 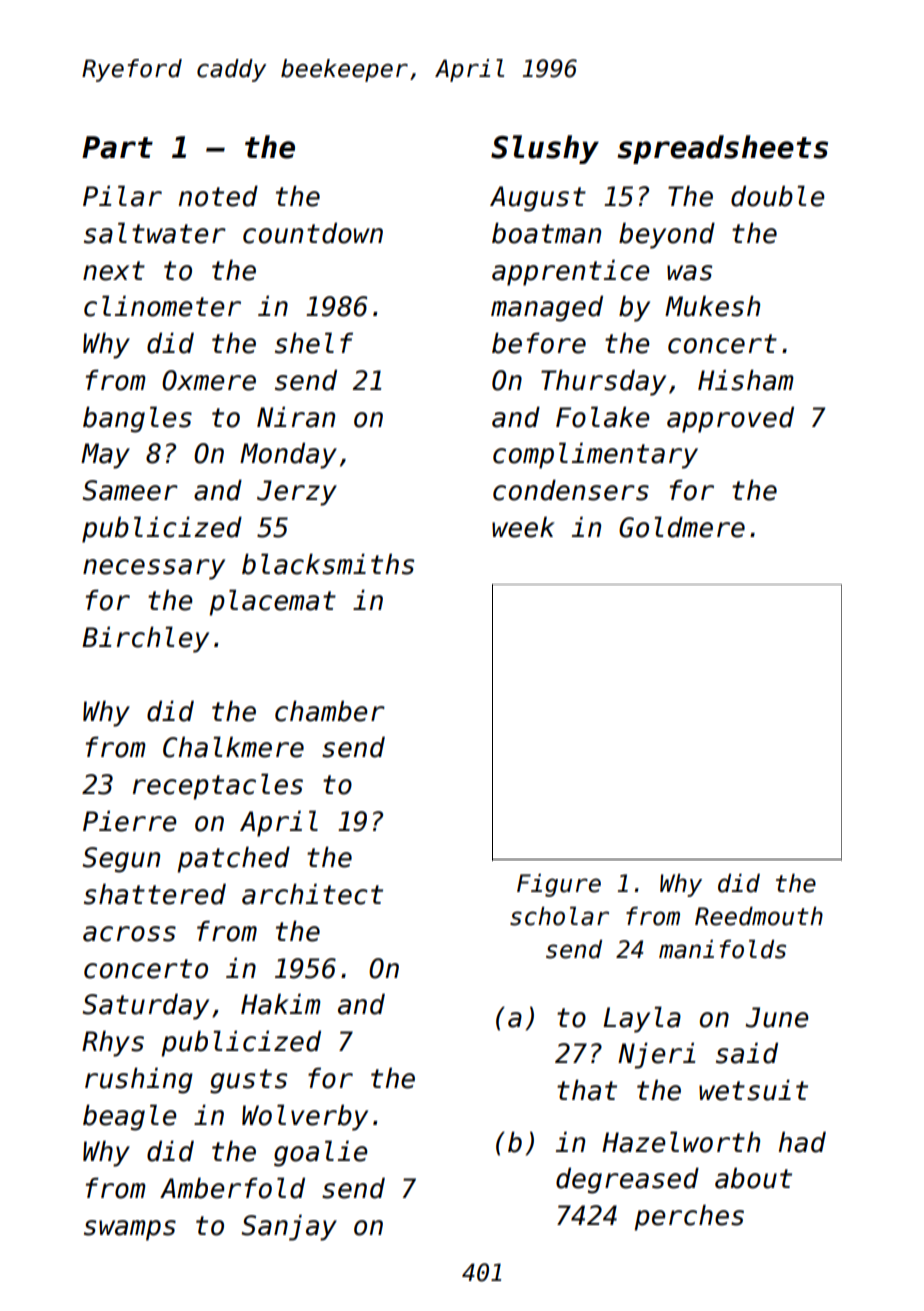 I want to click on Pilar, so click(x=122, y=196).
